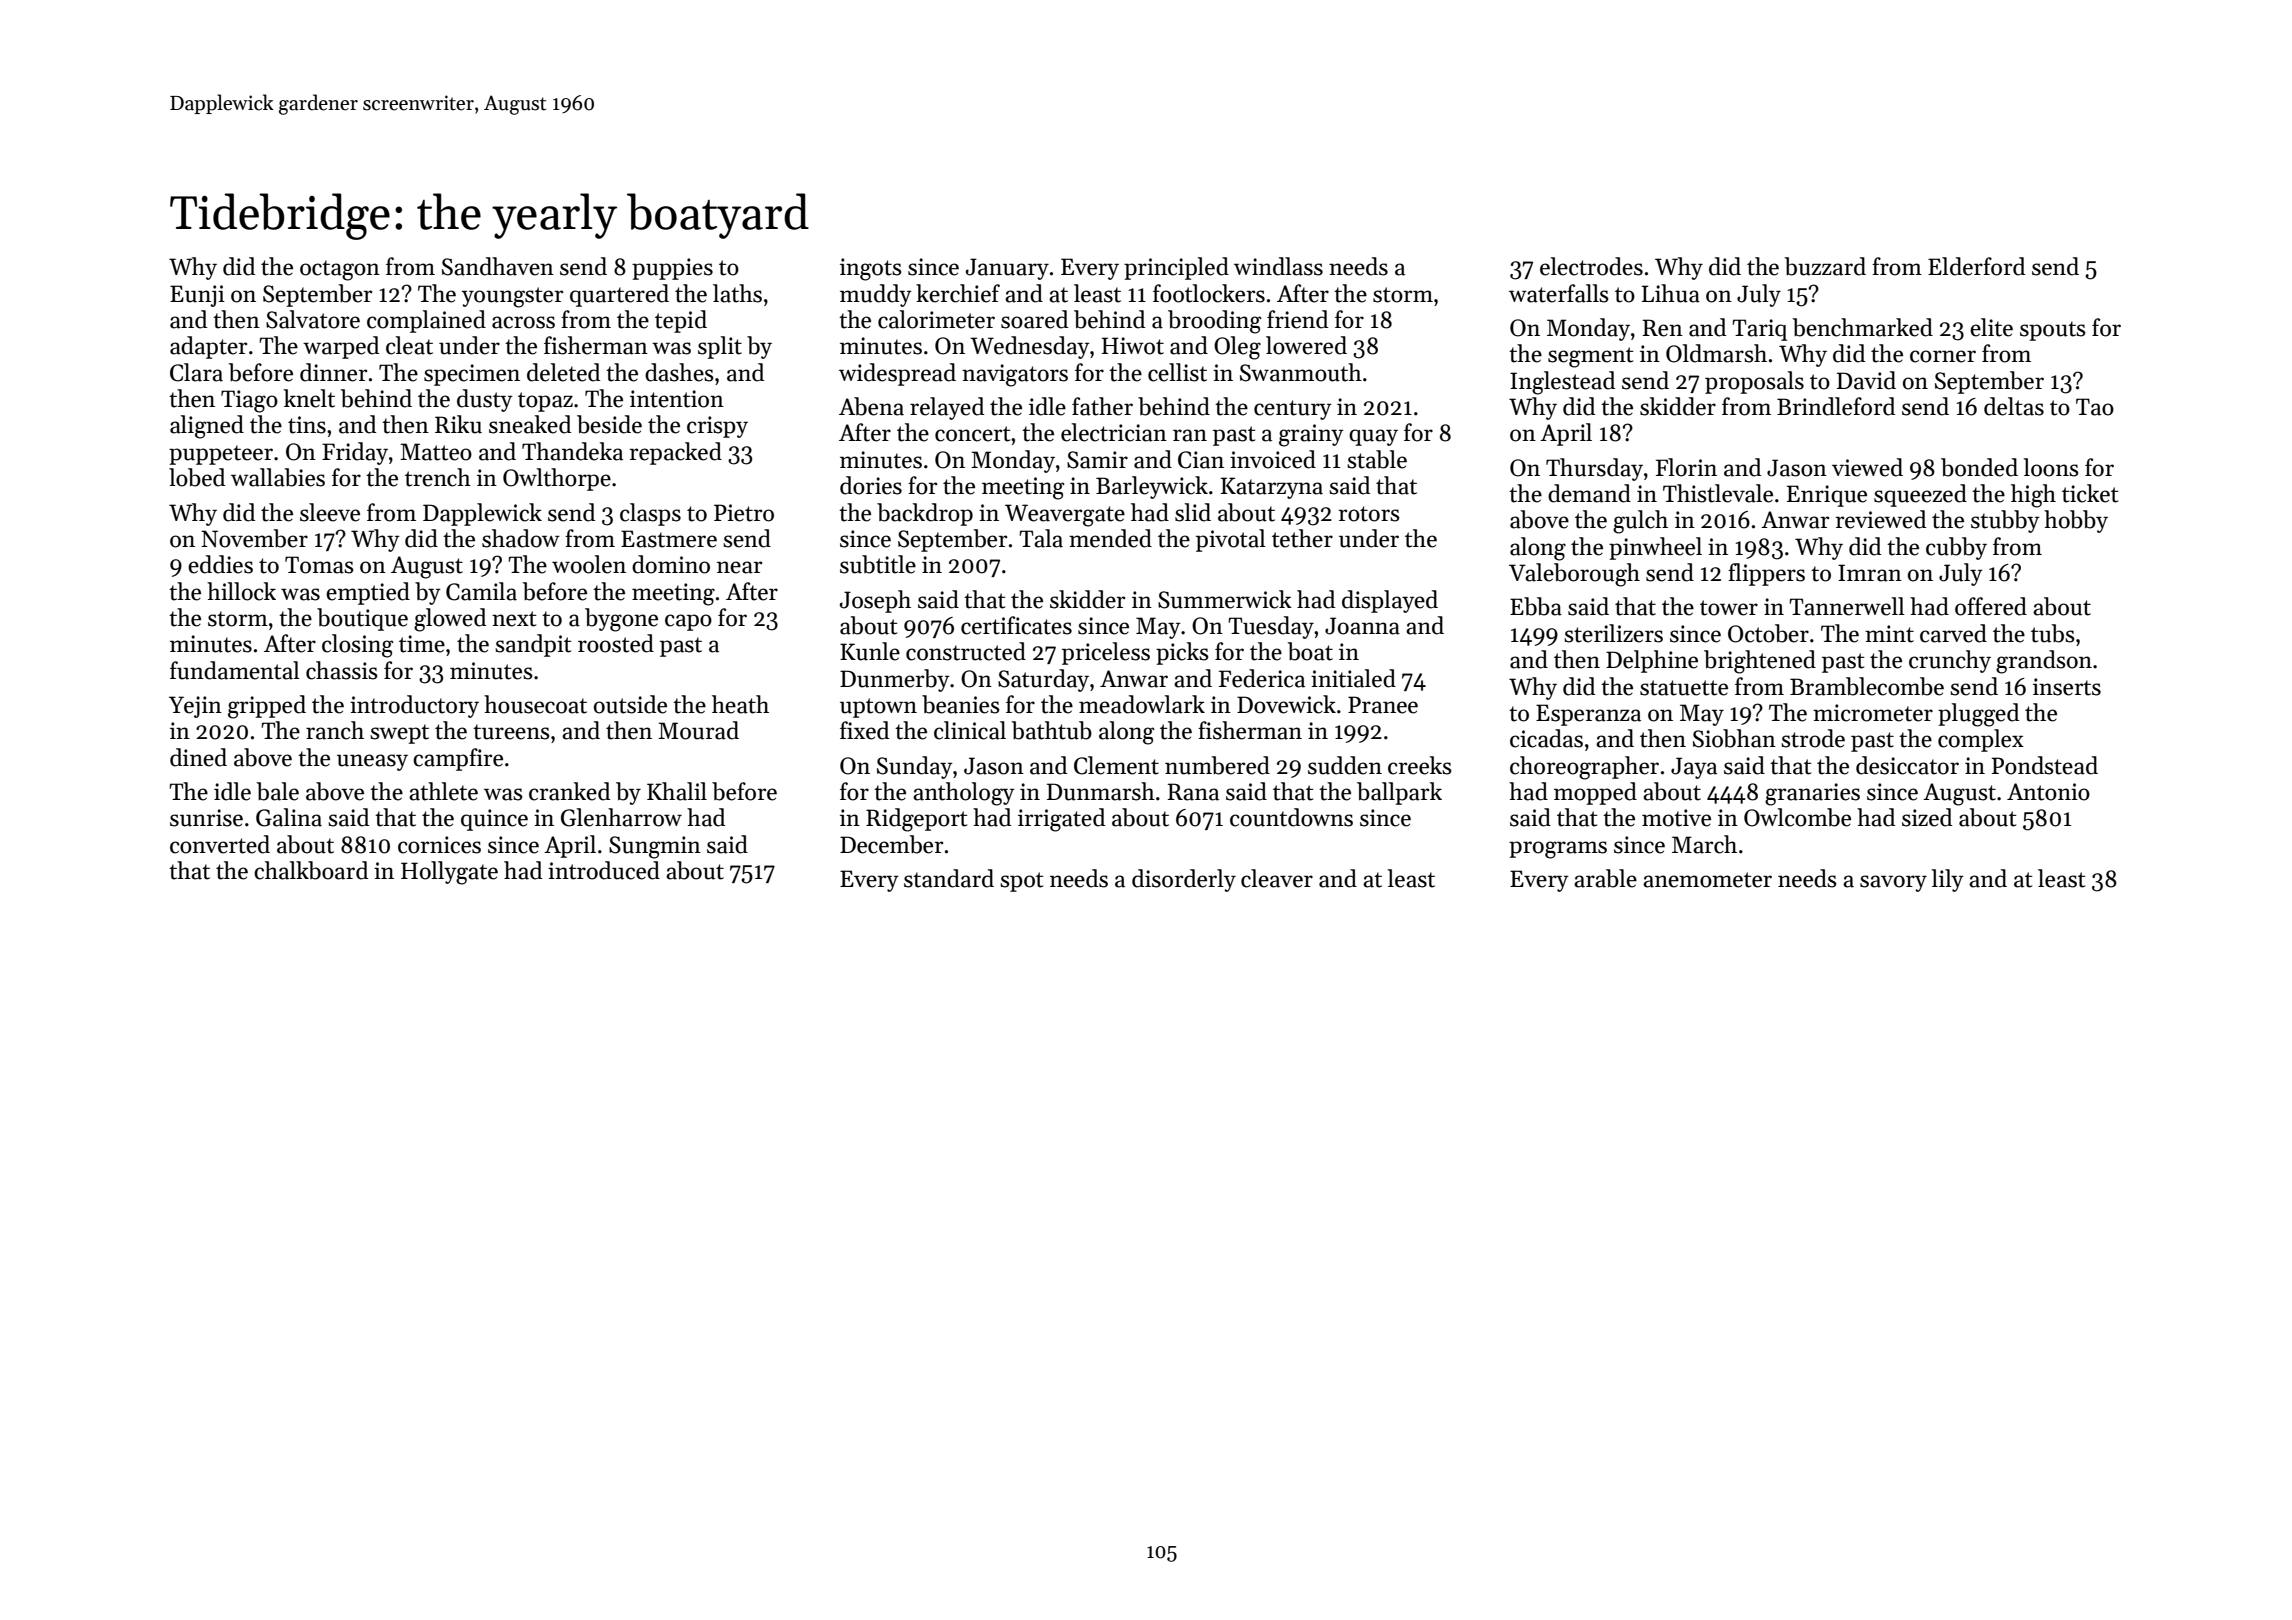 This screenshot has width=2292, height=1620. I want to click on athlete, so click(443, 791).
